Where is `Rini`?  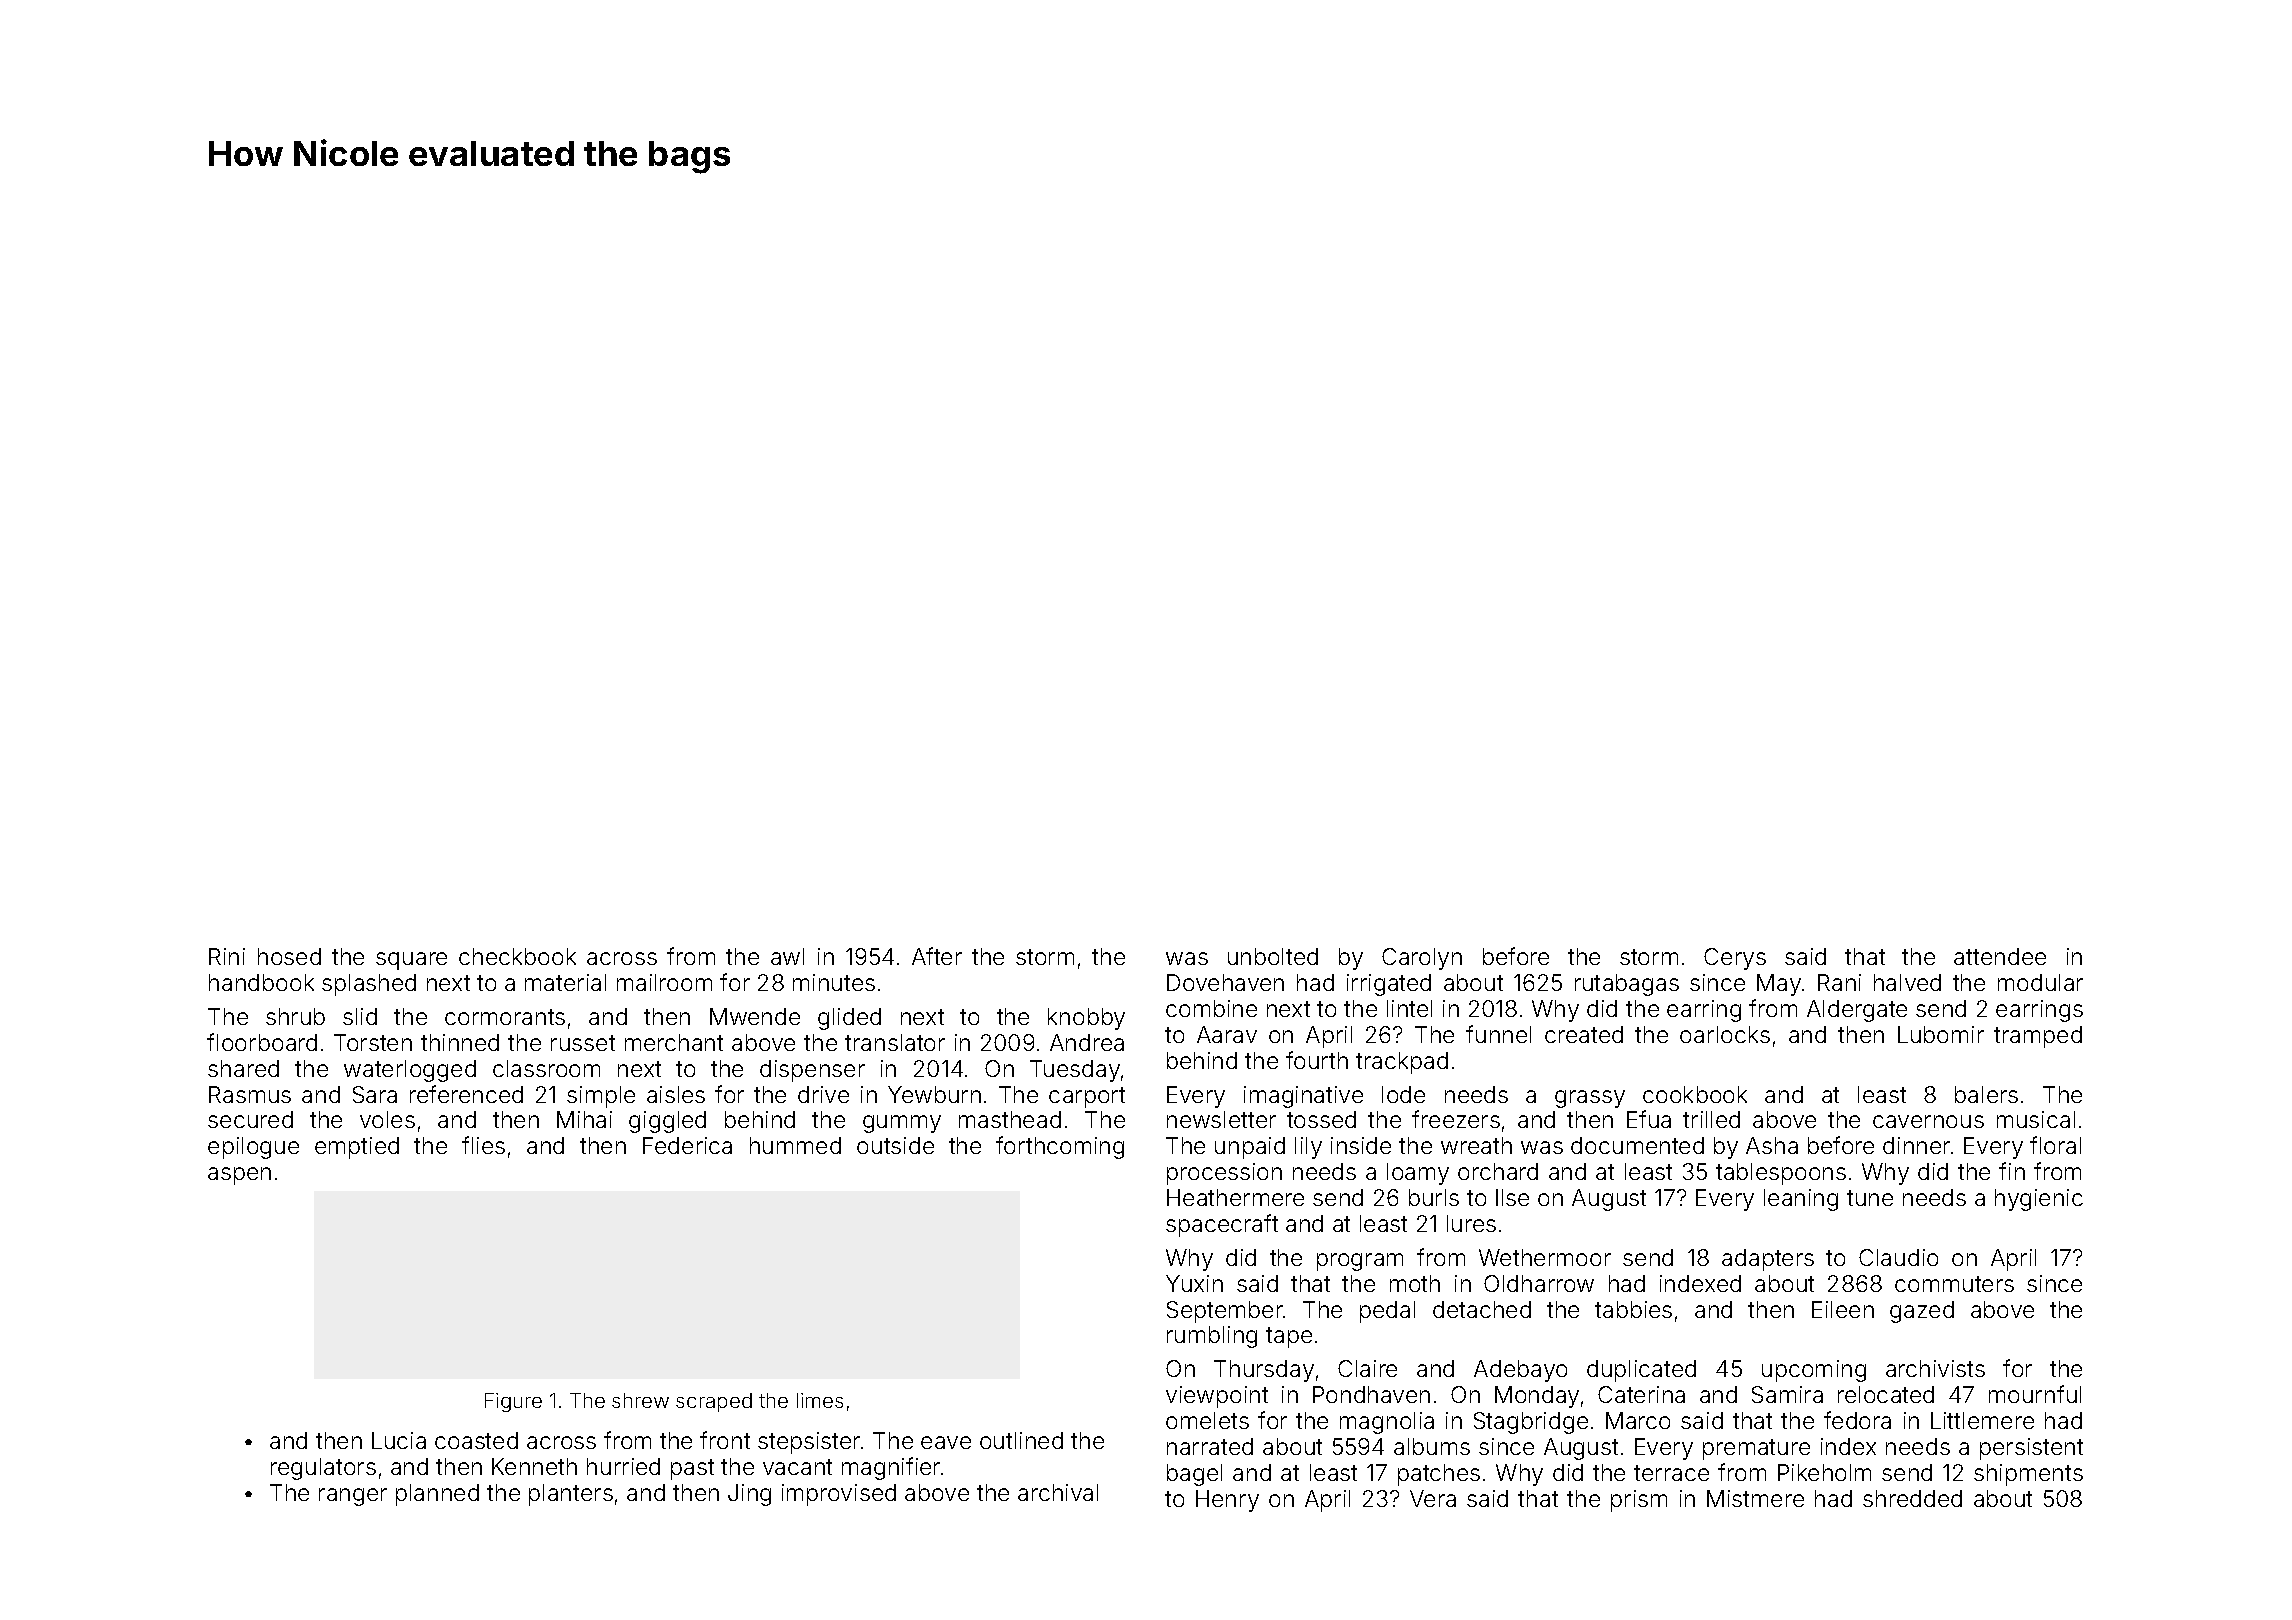 Rini is located at coordinates (227, 956).
